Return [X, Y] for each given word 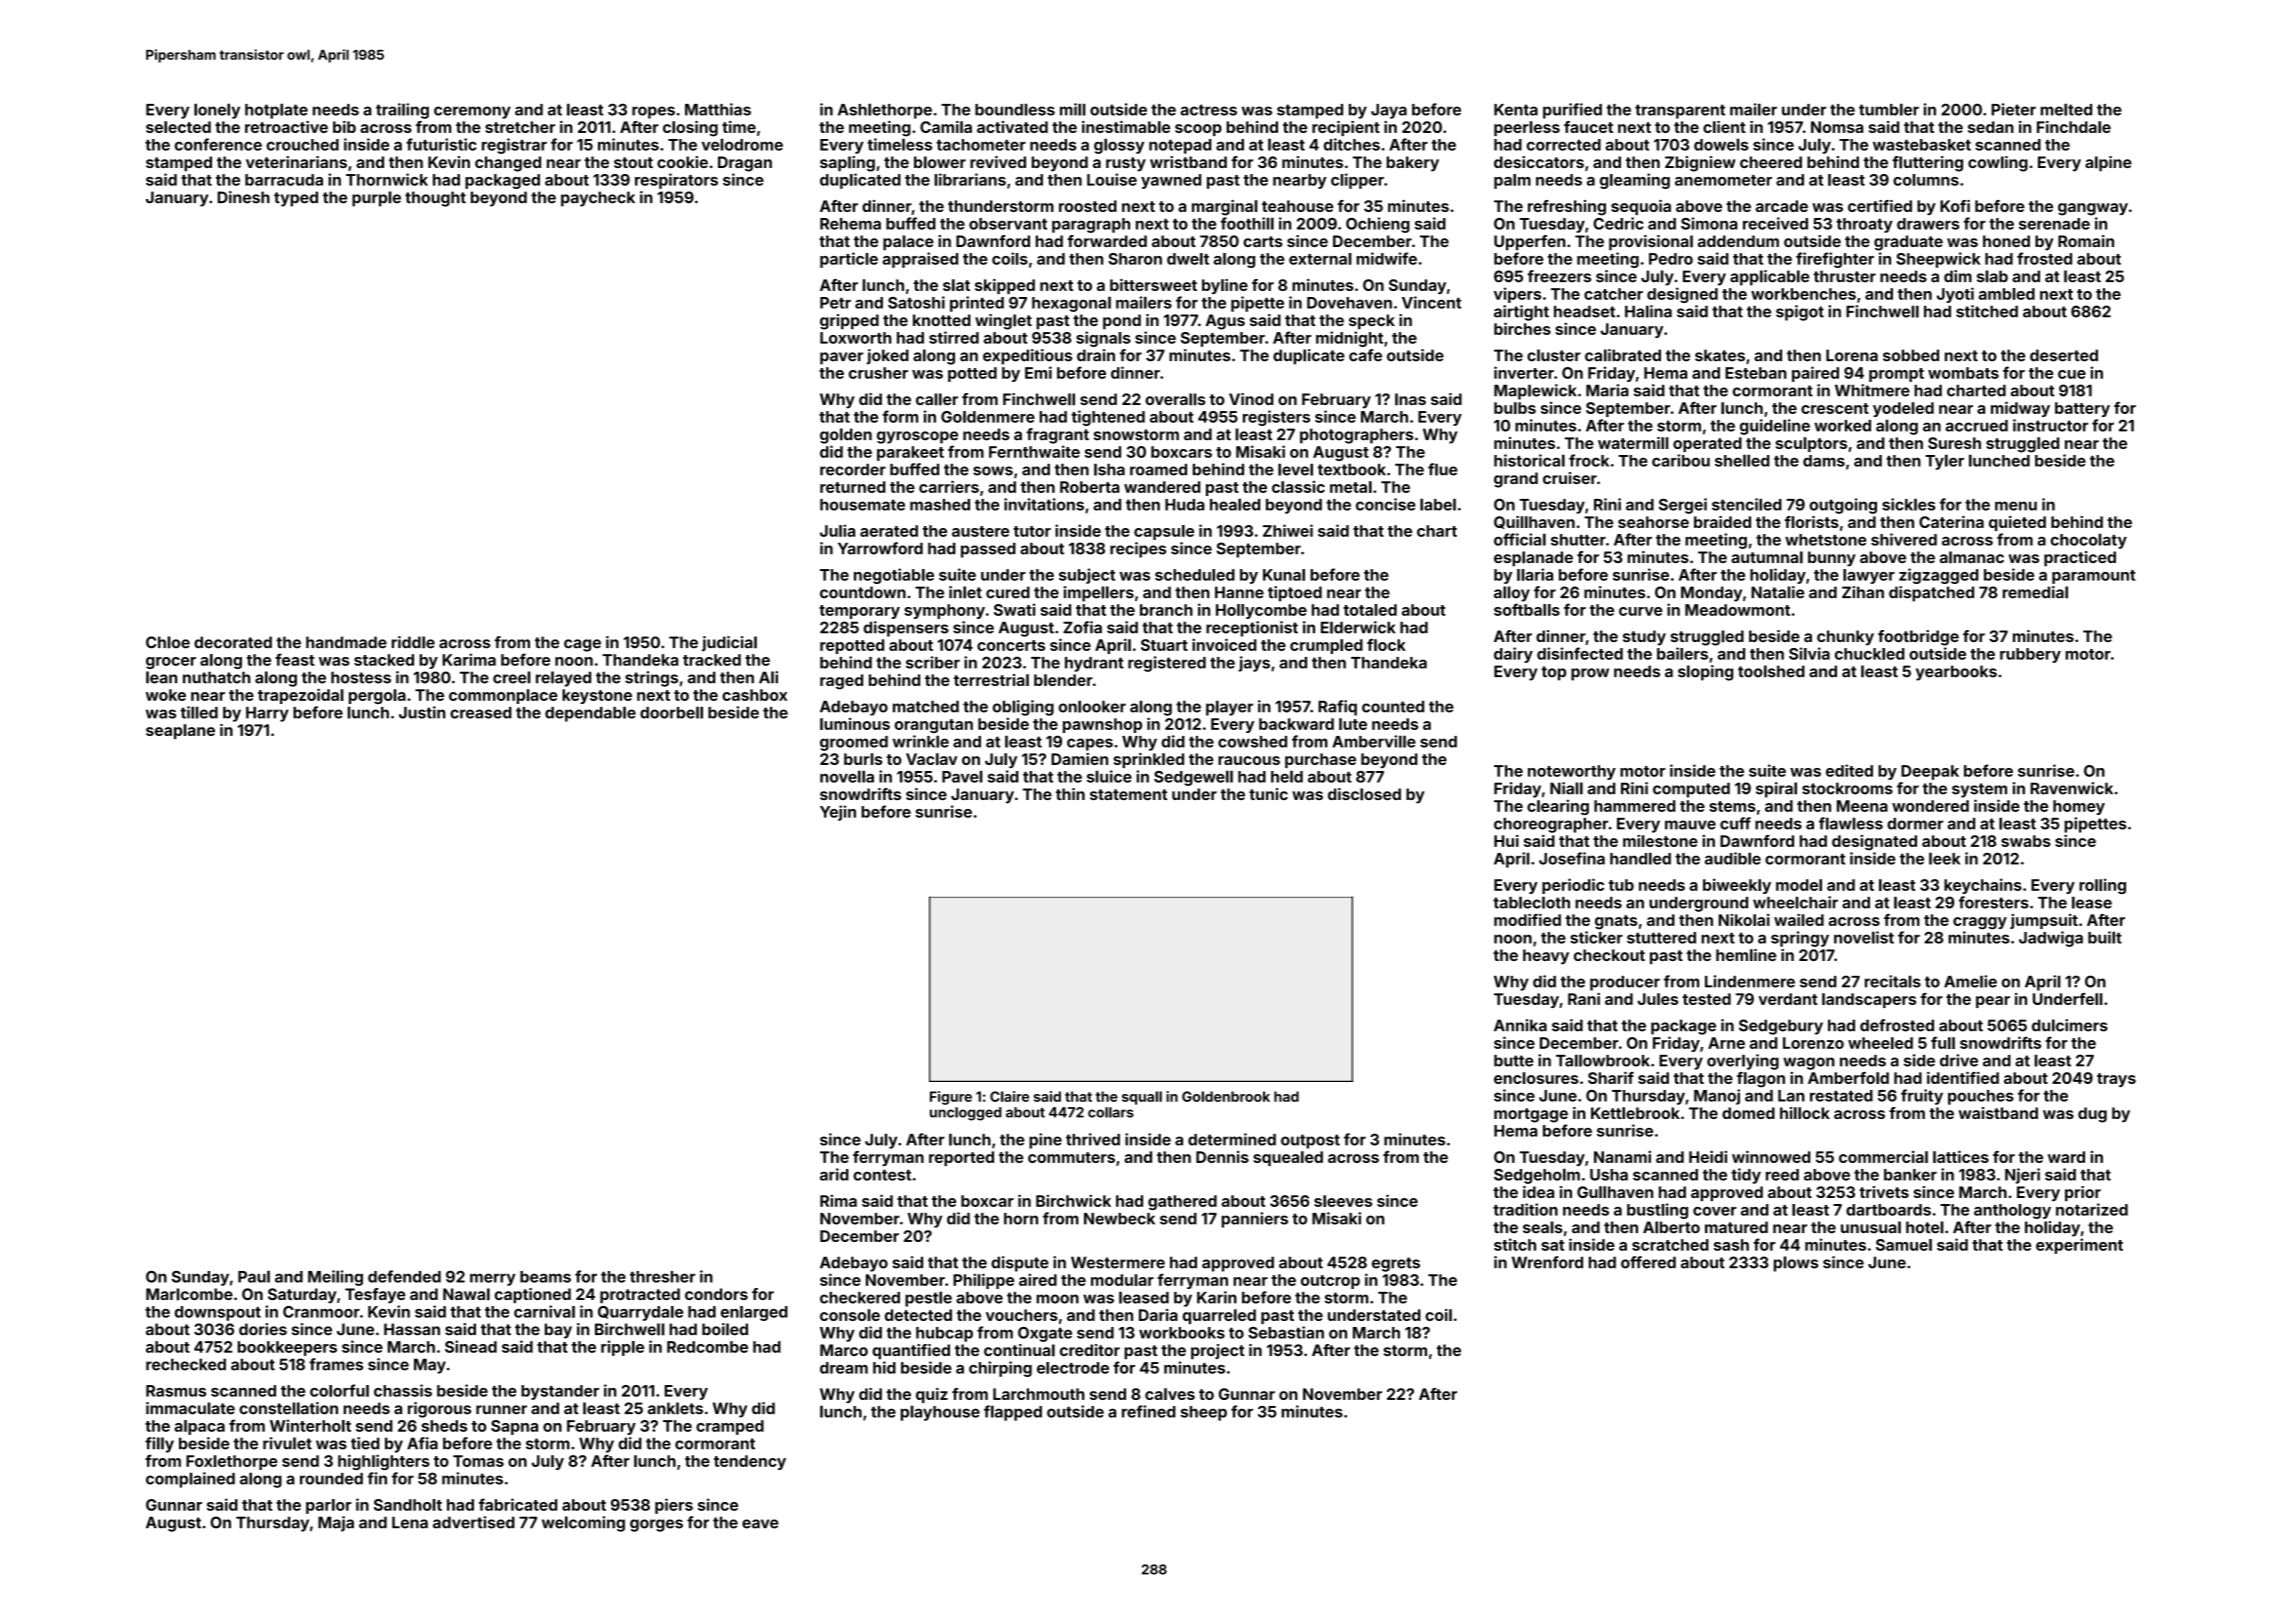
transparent [1680, 111]
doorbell [671, 712]
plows [1796, 1264]
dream [844, 1368]
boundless [1015, 109]
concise [1386, 504]
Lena [410, 1522]
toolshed [1771, 671]
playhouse [940, 1413]
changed [508, 164]
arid [834, 1174]
